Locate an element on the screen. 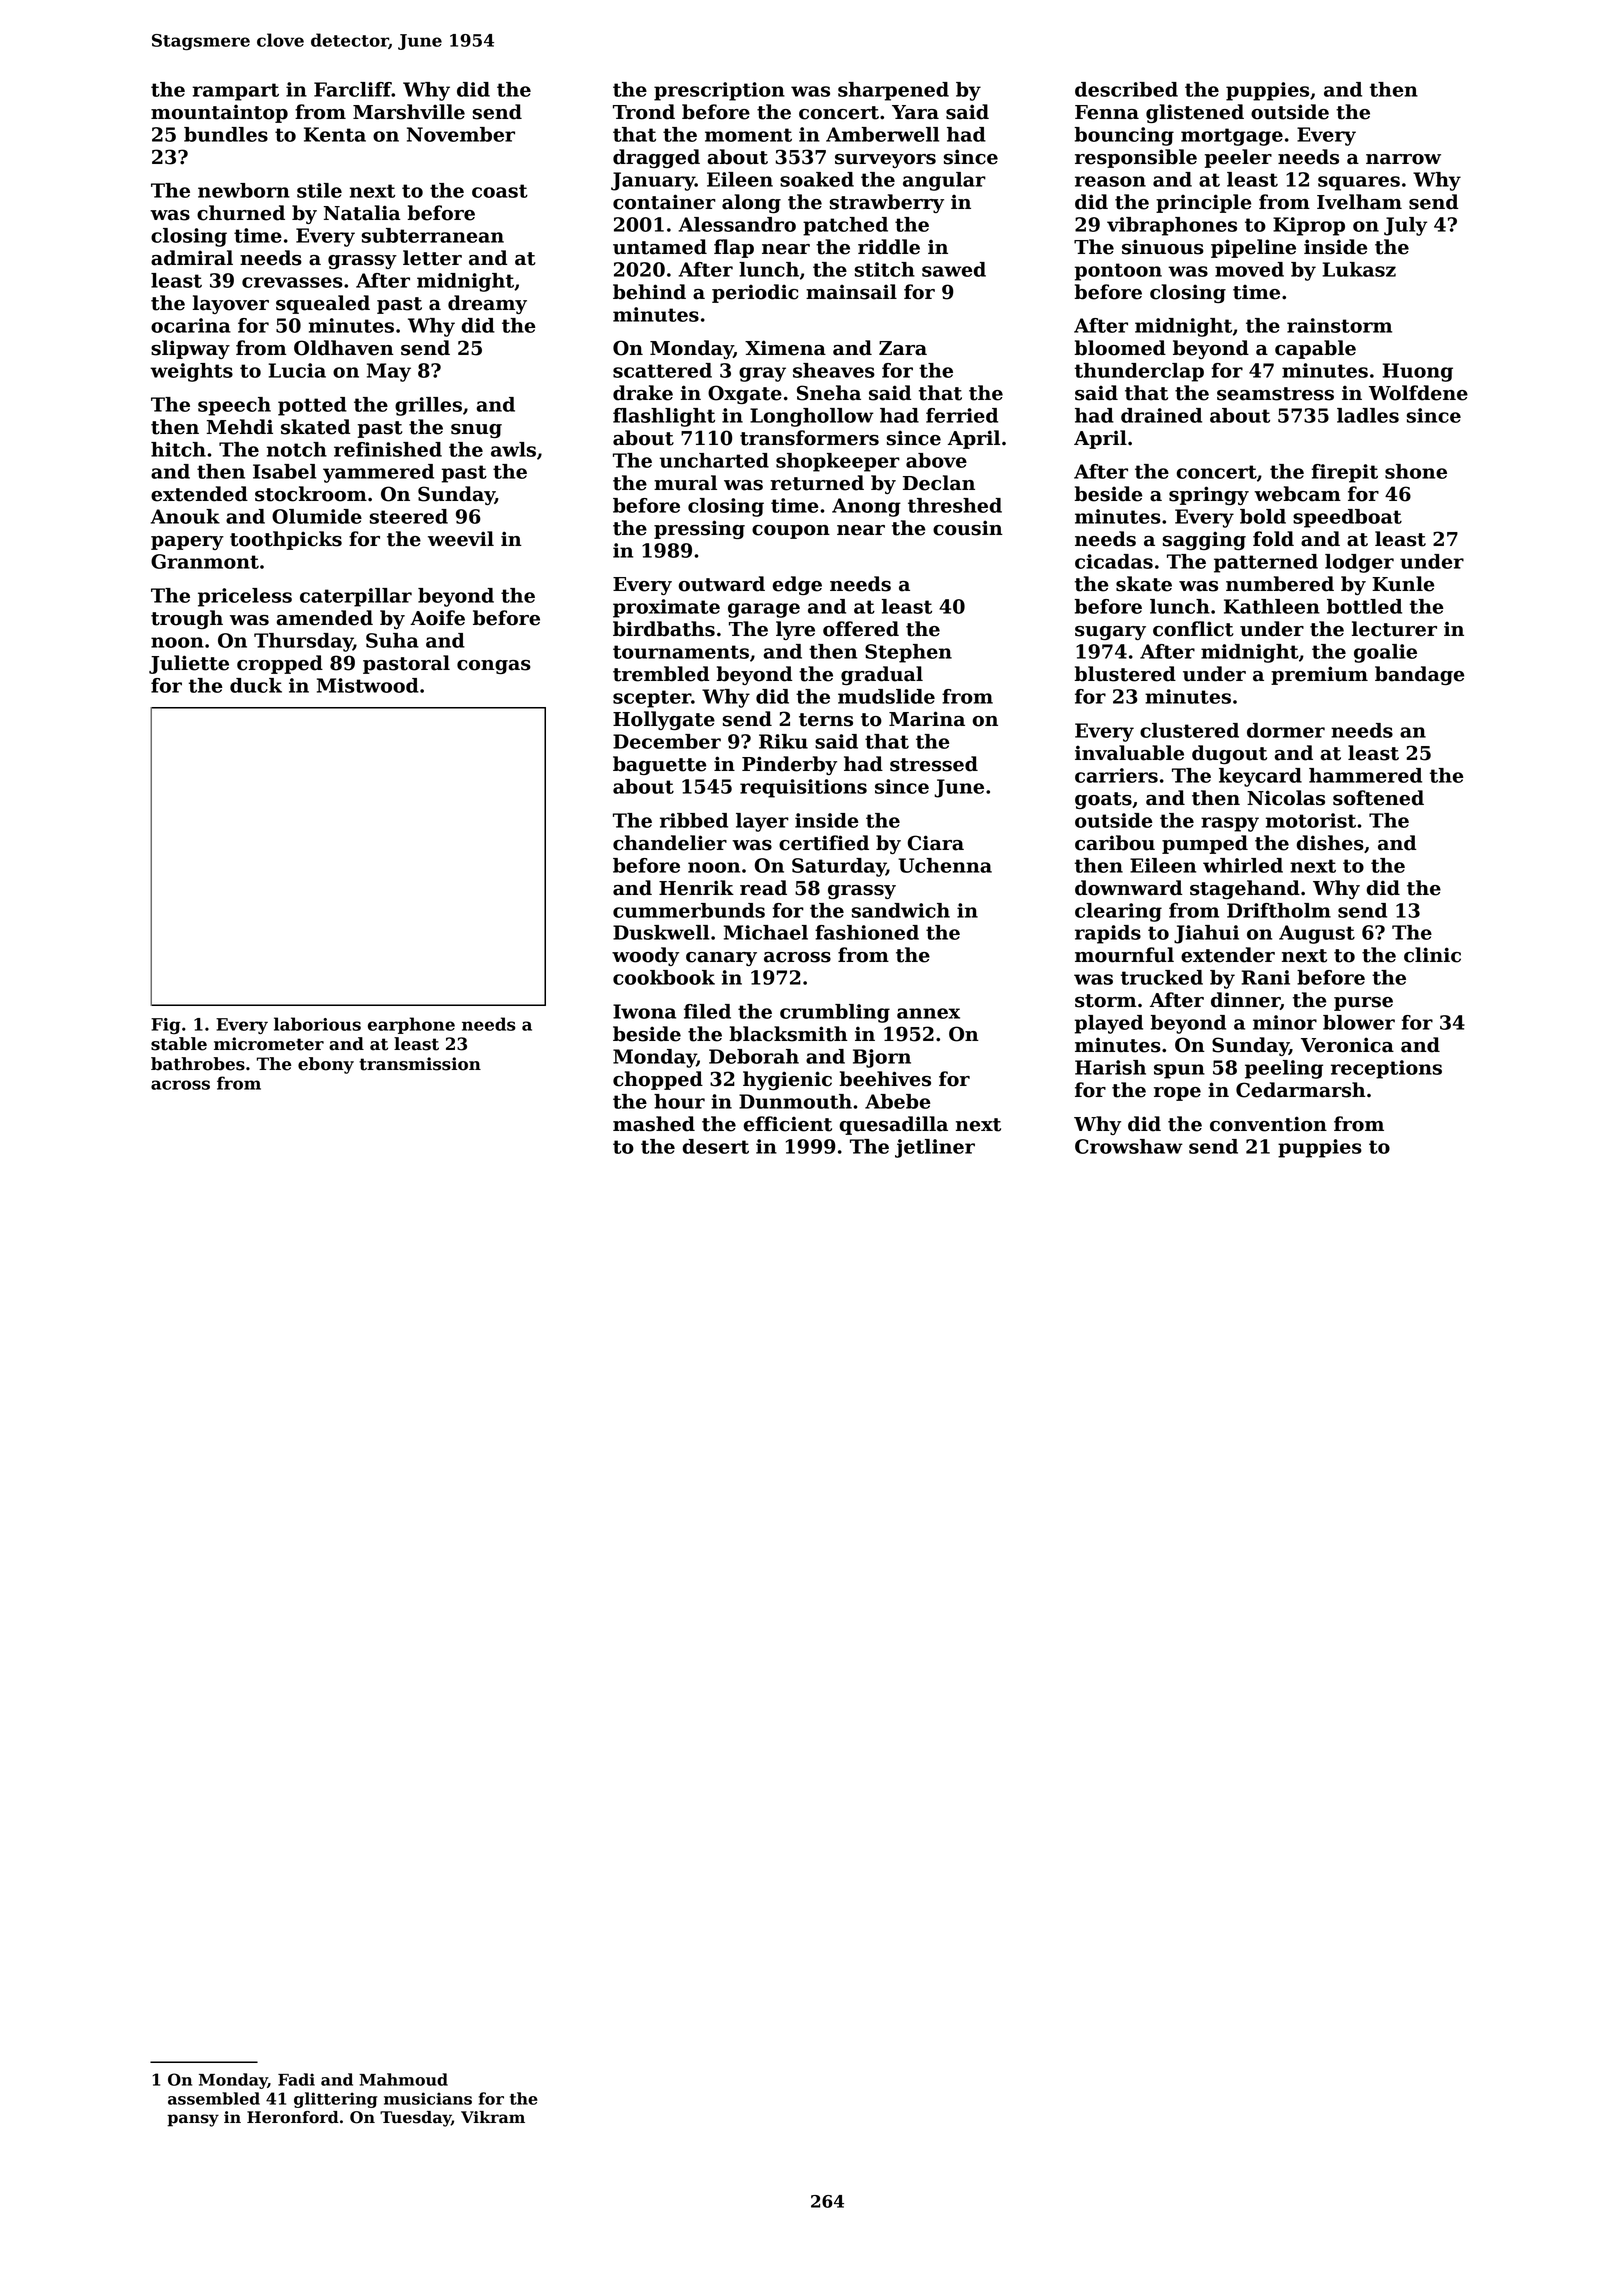 The height and width of the screenshot is (2292, 1620). receptions is located at coordinates (1386, 1069).
